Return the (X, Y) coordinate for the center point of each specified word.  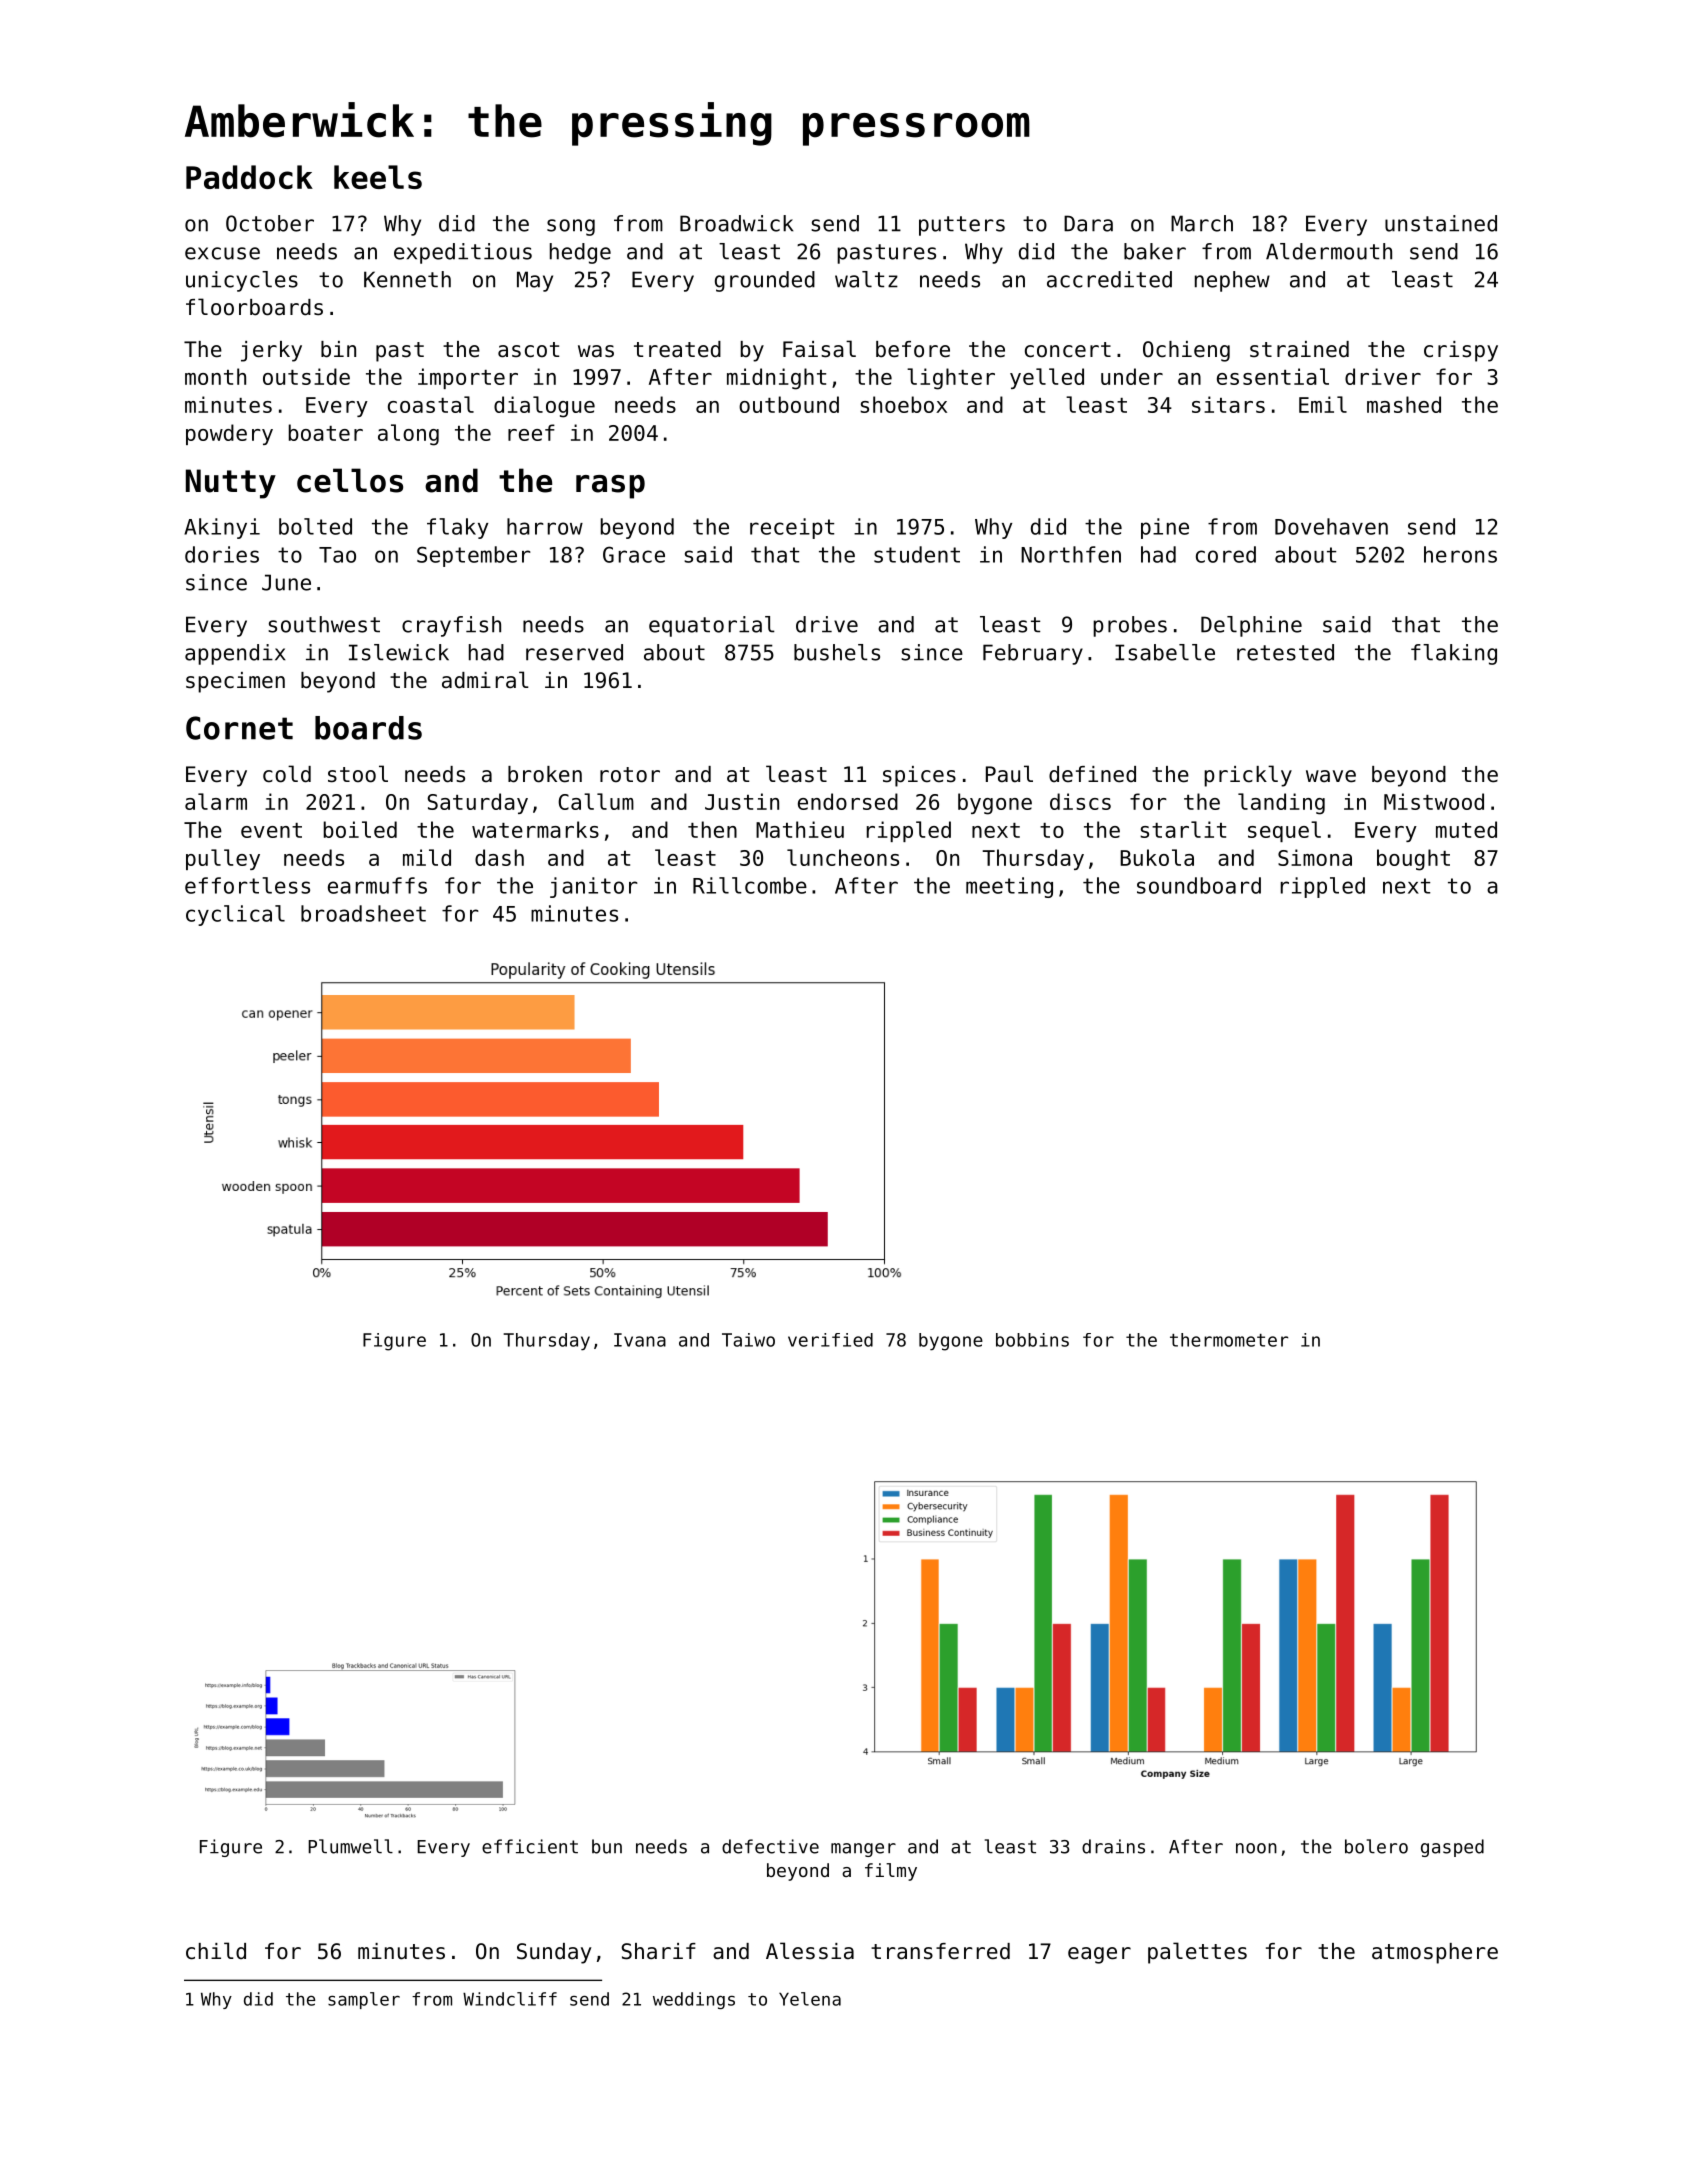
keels (378, 177)
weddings (694, 2000)
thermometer (1229, 1340)
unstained (1441, 223)
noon (1256, 1848)
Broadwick (736, 223)
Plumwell (350, 1846)
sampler (364, 2000)
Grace (634, 554)
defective (770, 1846)
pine (1165, 528)
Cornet (239, 728)
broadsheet (363, 913)
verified (830, 1340)
